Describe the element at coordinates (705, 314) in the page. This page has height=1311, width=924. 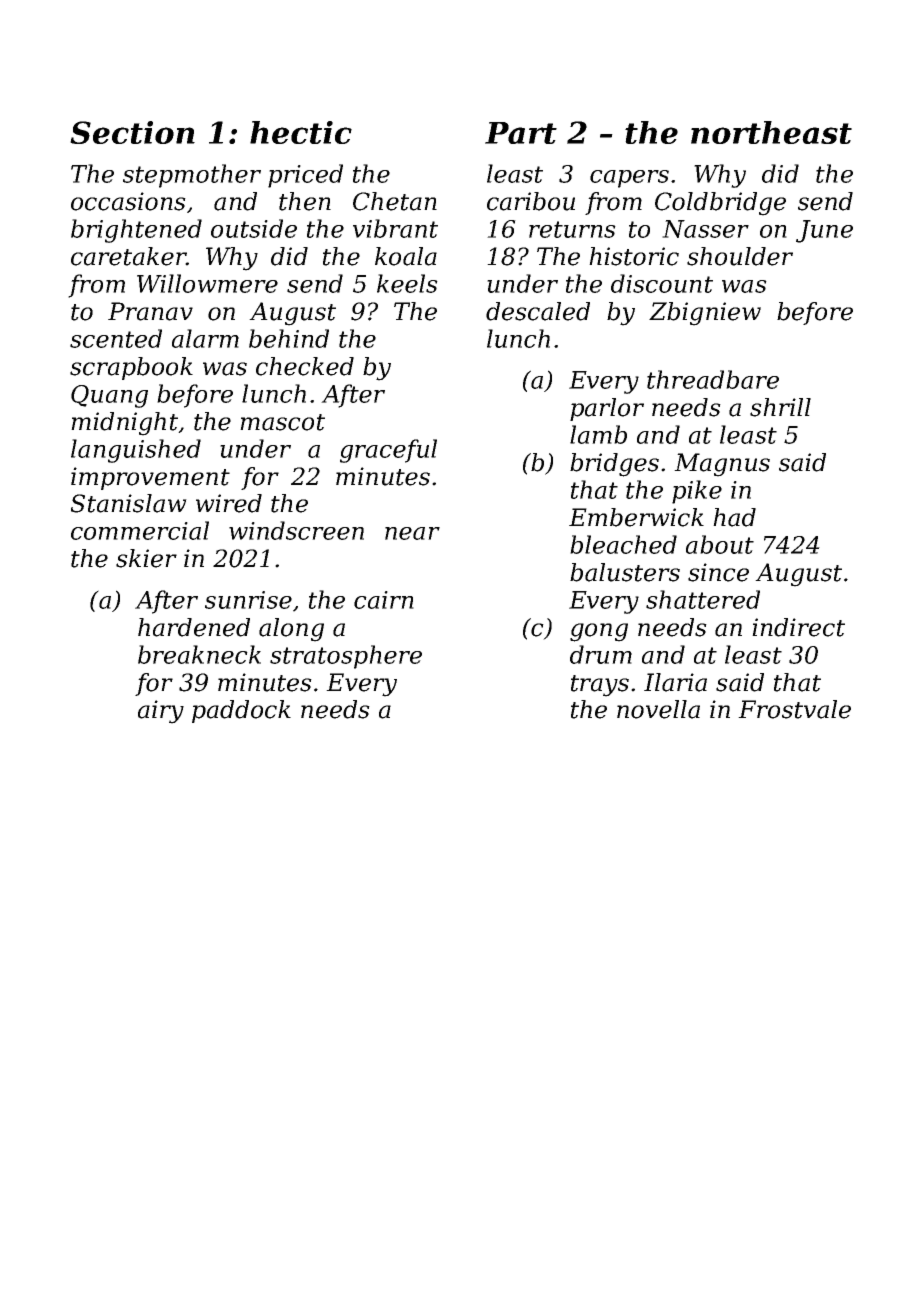
I see `Zbigniew` at that location.
